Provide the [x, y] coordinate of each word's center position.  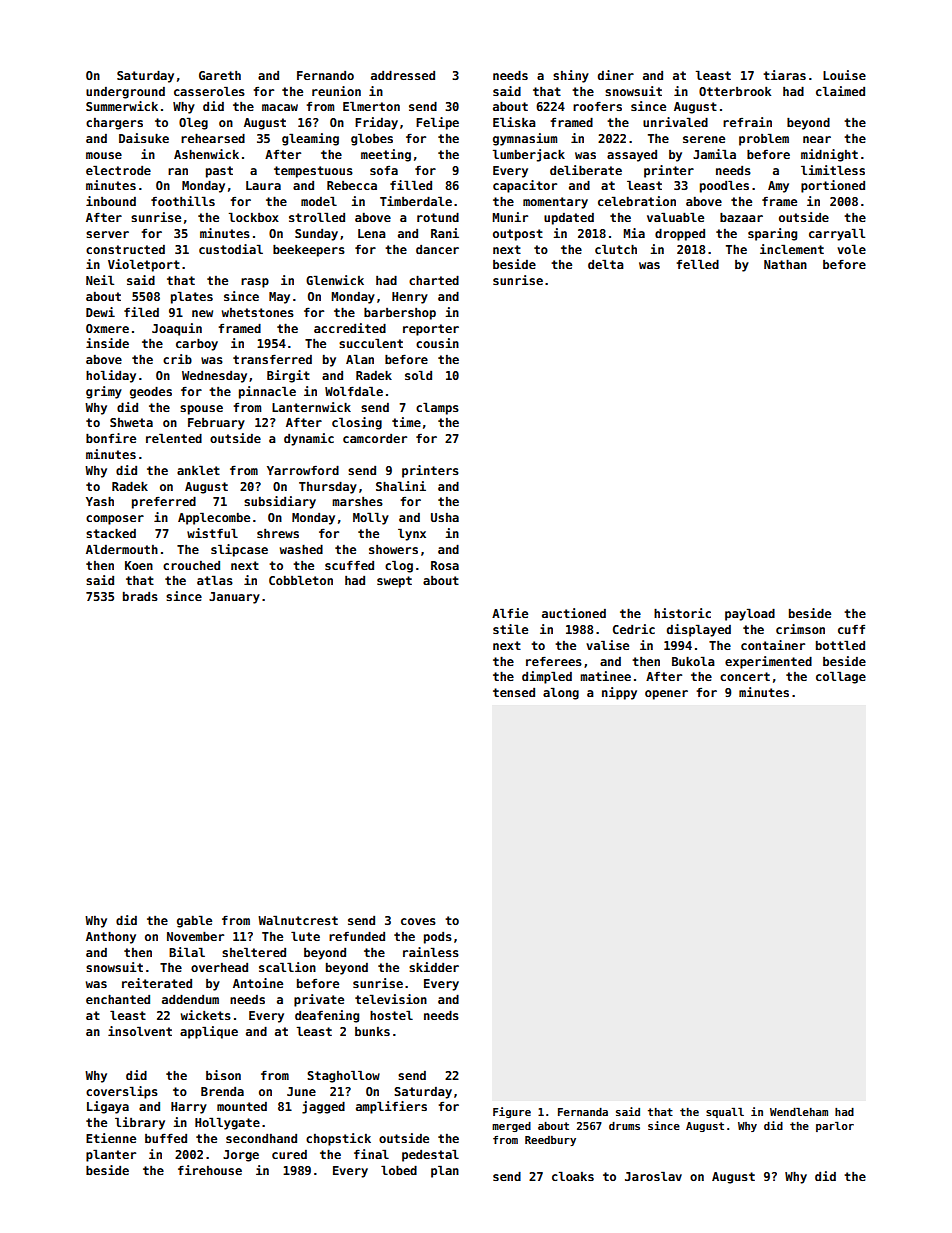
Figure [512, 1112]
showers [393, 549]
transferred [272, 359]
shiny [571, 76]
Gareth [220, 75]
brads [140, 596]
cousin [437, 343]
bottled [840, 645]
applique [209, 1032]
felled [697, 264]
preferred [164, 502]
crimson [800, 629]
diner [616, 75]
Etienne [111, 1138]
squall [725, 1112]
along [561, 693]
